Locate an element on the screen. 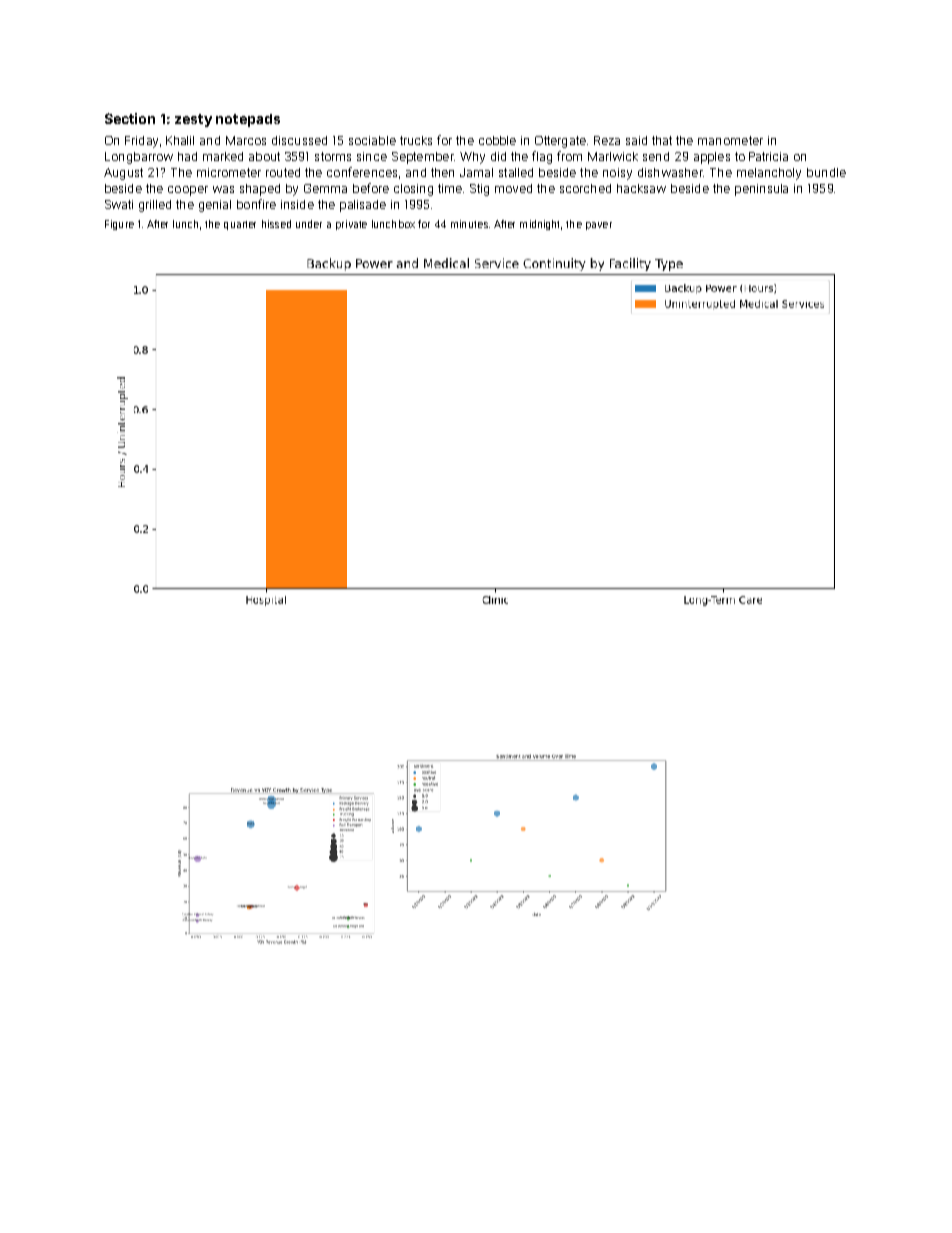 Image resolution: width=952 pixels, height=1233 pixels. before is located at coordinates (371, 188).
